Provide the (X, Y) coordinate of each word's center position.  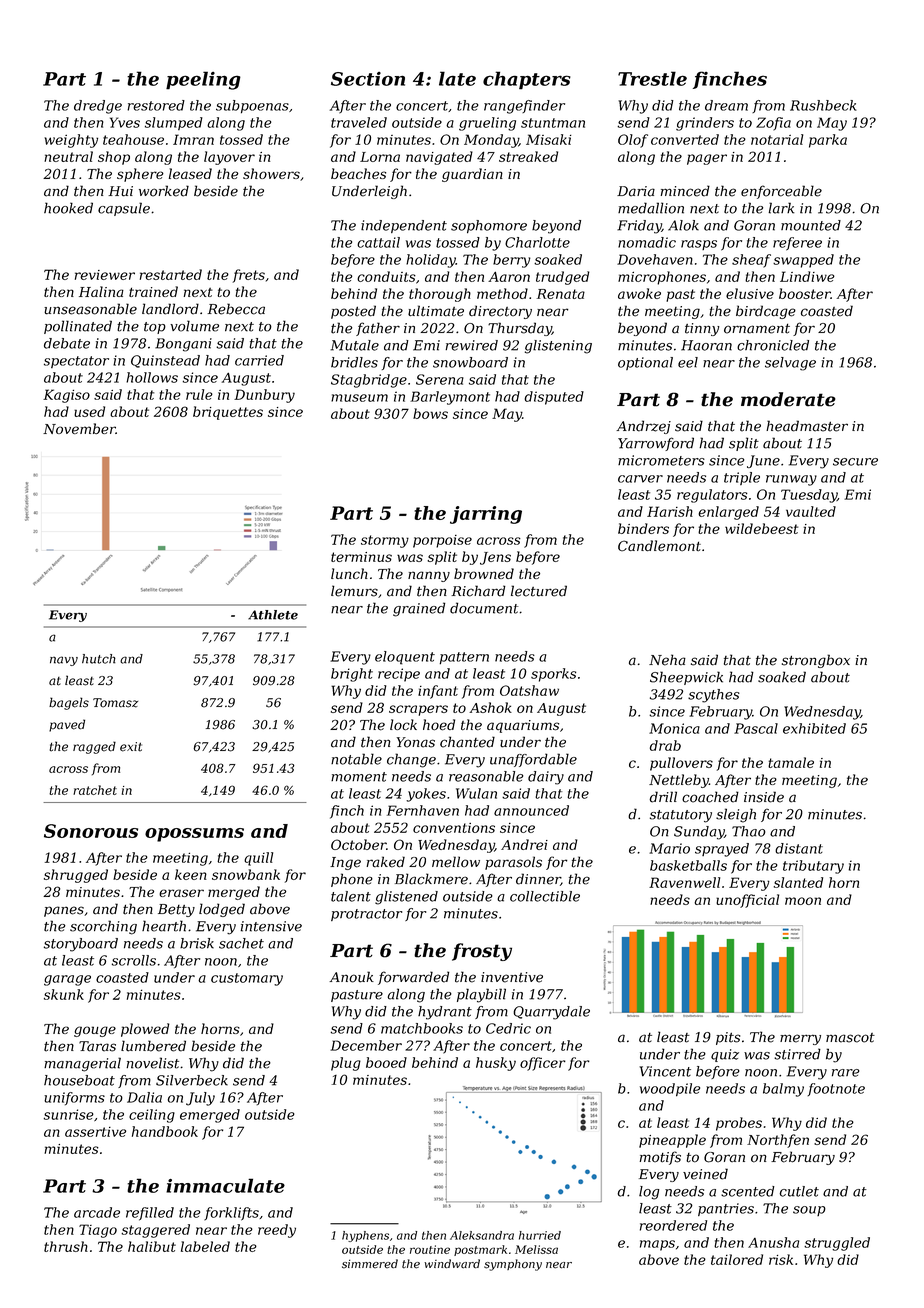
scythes (714, 696)
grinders (705, 124)
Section (368, 79)
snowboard (470, 362)
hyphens (365, 1236)
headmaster (807, 426)
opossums (194, 835)
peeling (203, 80)
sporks (553, 675)
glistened (406, 898)
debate (67, 343)
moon (803, 901)
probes (739, 1124)
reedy (277, 1231)
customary (247, 979)
